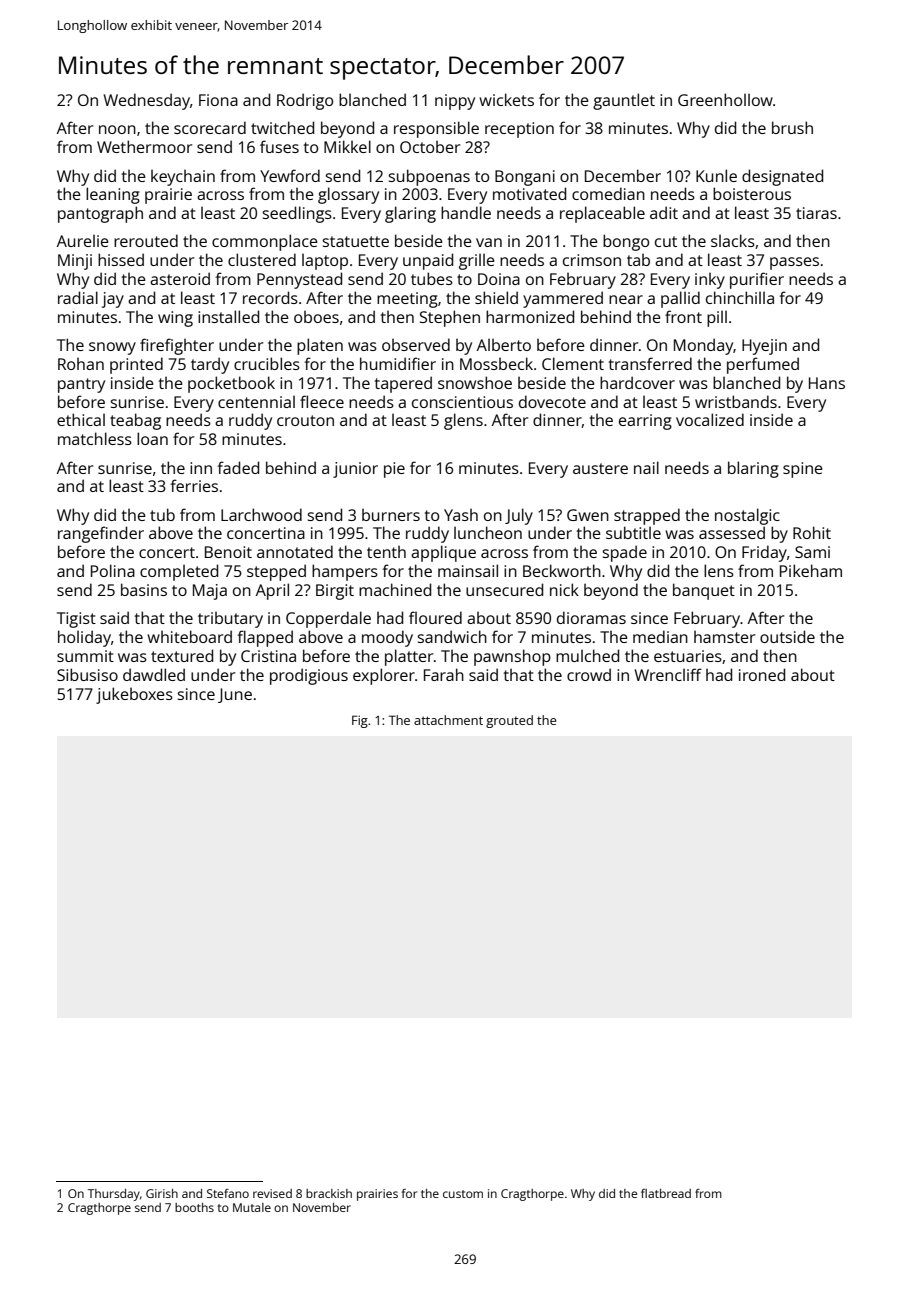  Describe the element at coordinates (146, 101) in the screenshot. I see `Wednesday` at that location.
